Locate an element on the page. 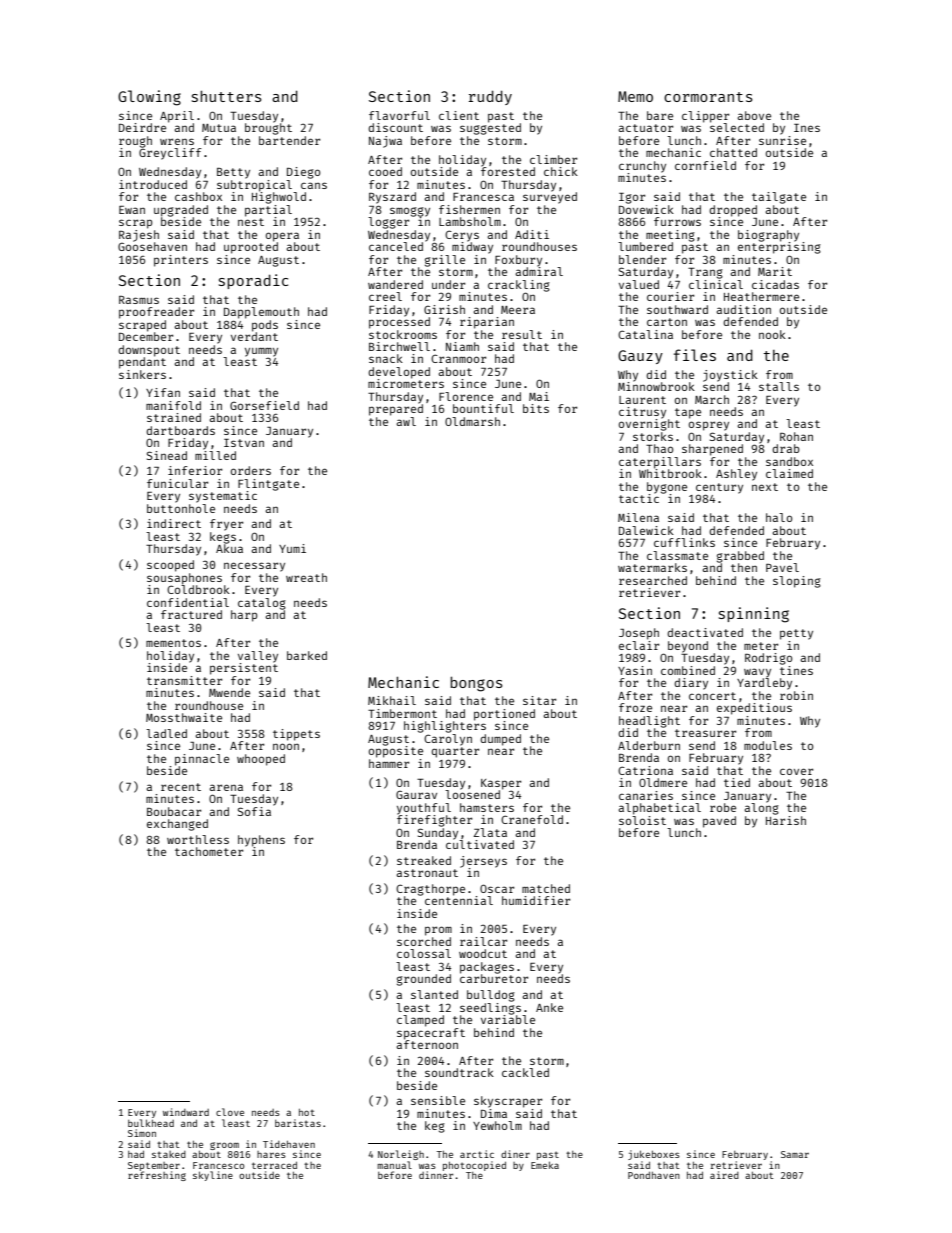 The image size is (952, 1233). fryer is located at coordinates (226, 525).
